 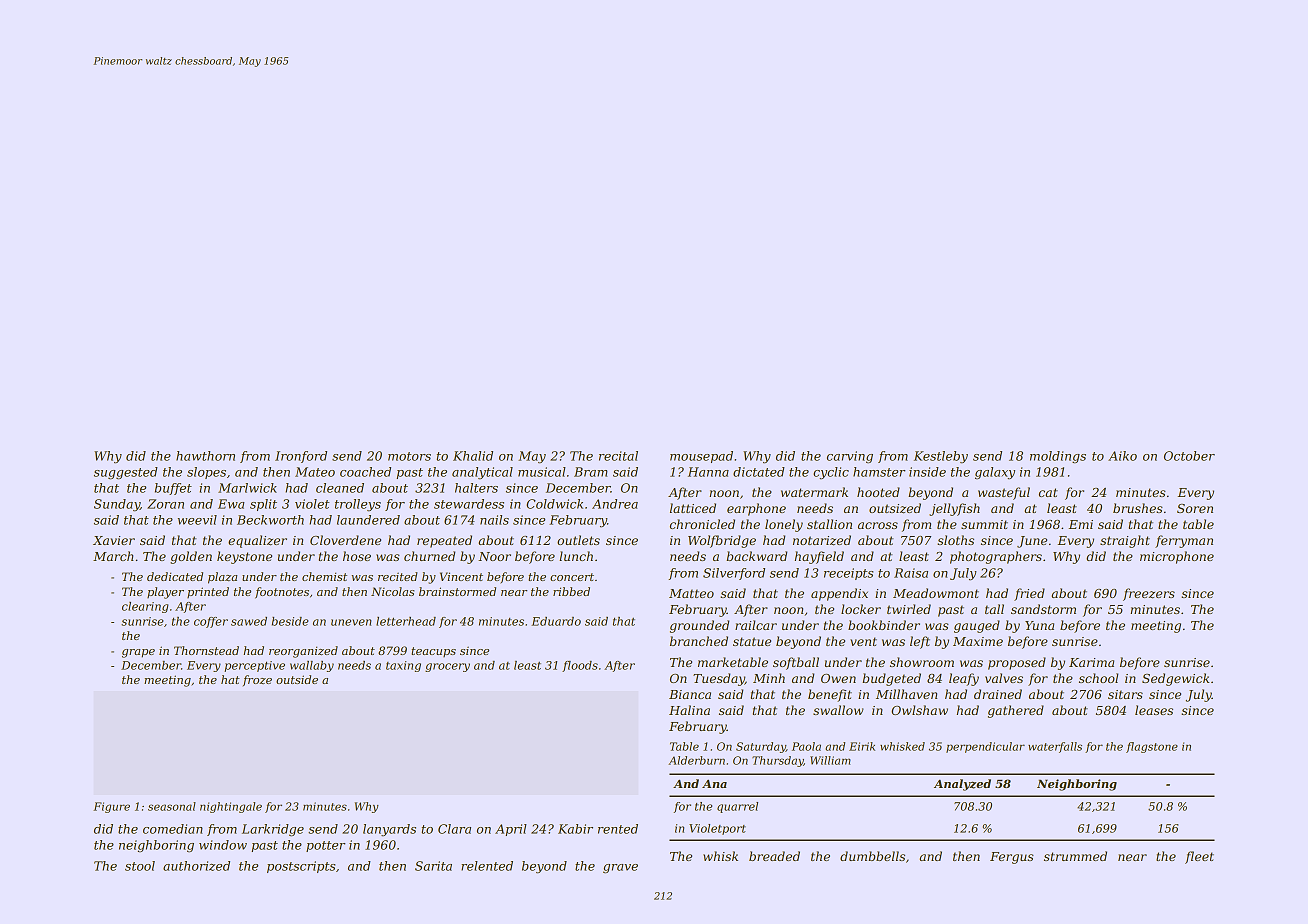 I want to click on lunch, so click(x=576, y=556).
